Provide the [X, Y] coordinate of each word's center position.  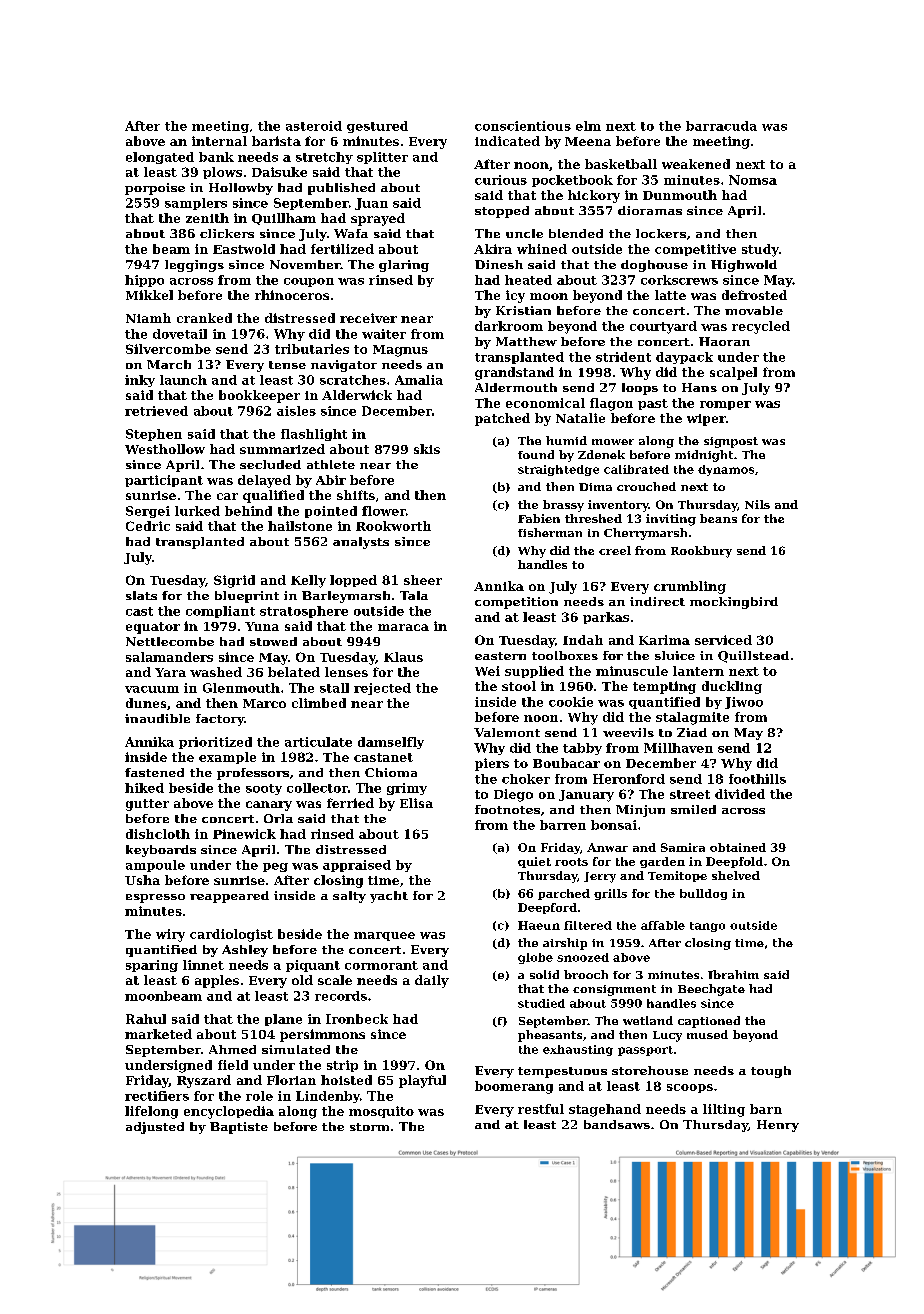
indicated [507, 141]
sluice [675, 655]
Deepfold [734, 862]
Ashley [245, 951]
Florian [291, 1080]
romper [725, 405]
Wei [487, 671]
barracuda [721, 126]
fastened [154, 772]
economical [545, 403]
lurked [197, 511]
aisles [296, 411]
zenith [207, 218]
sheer [423, 580]
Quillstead [753, 657]
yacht [389, 897]
